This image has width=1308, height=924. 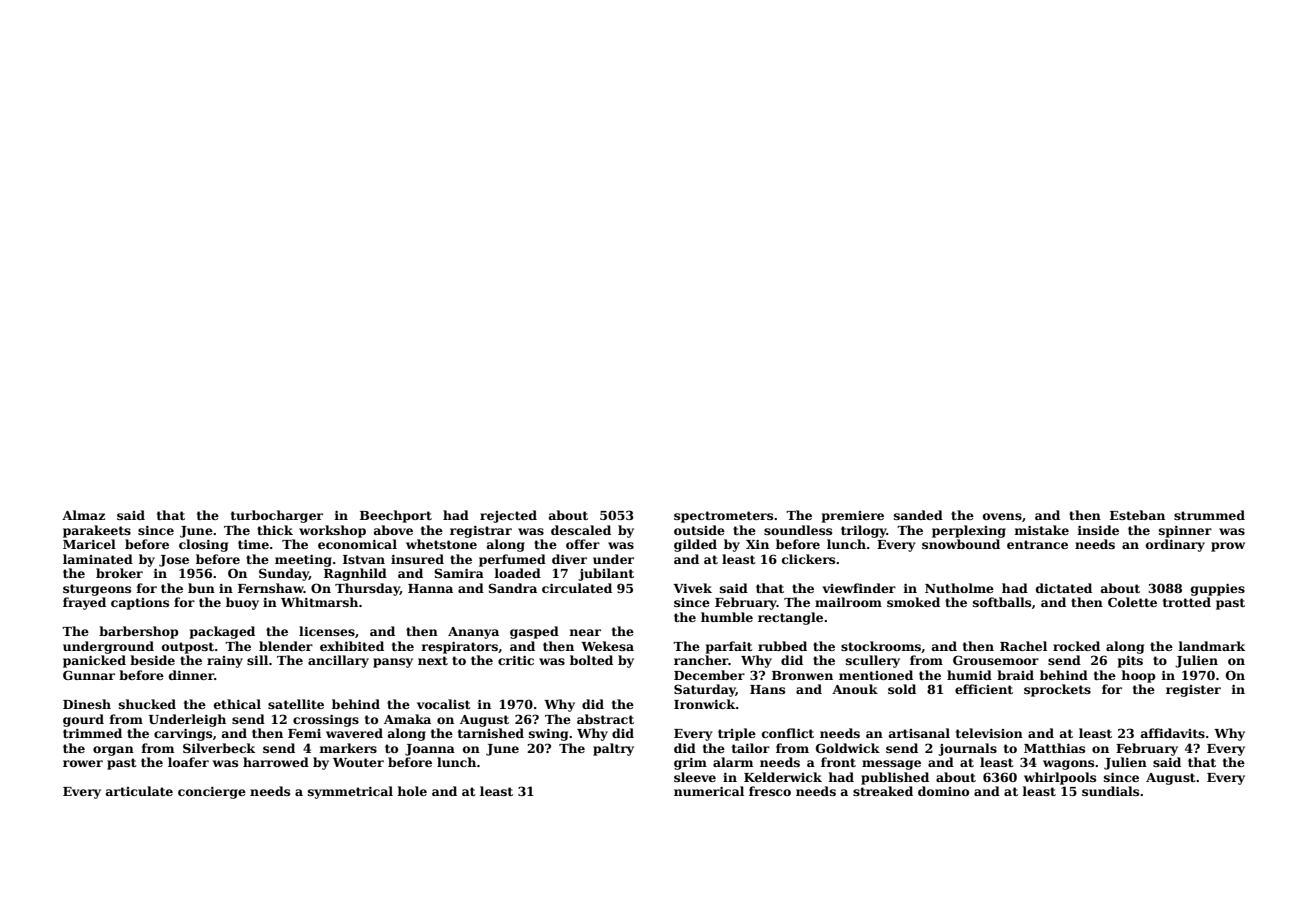 I want to click on thick, so click(x=275, y=530).
